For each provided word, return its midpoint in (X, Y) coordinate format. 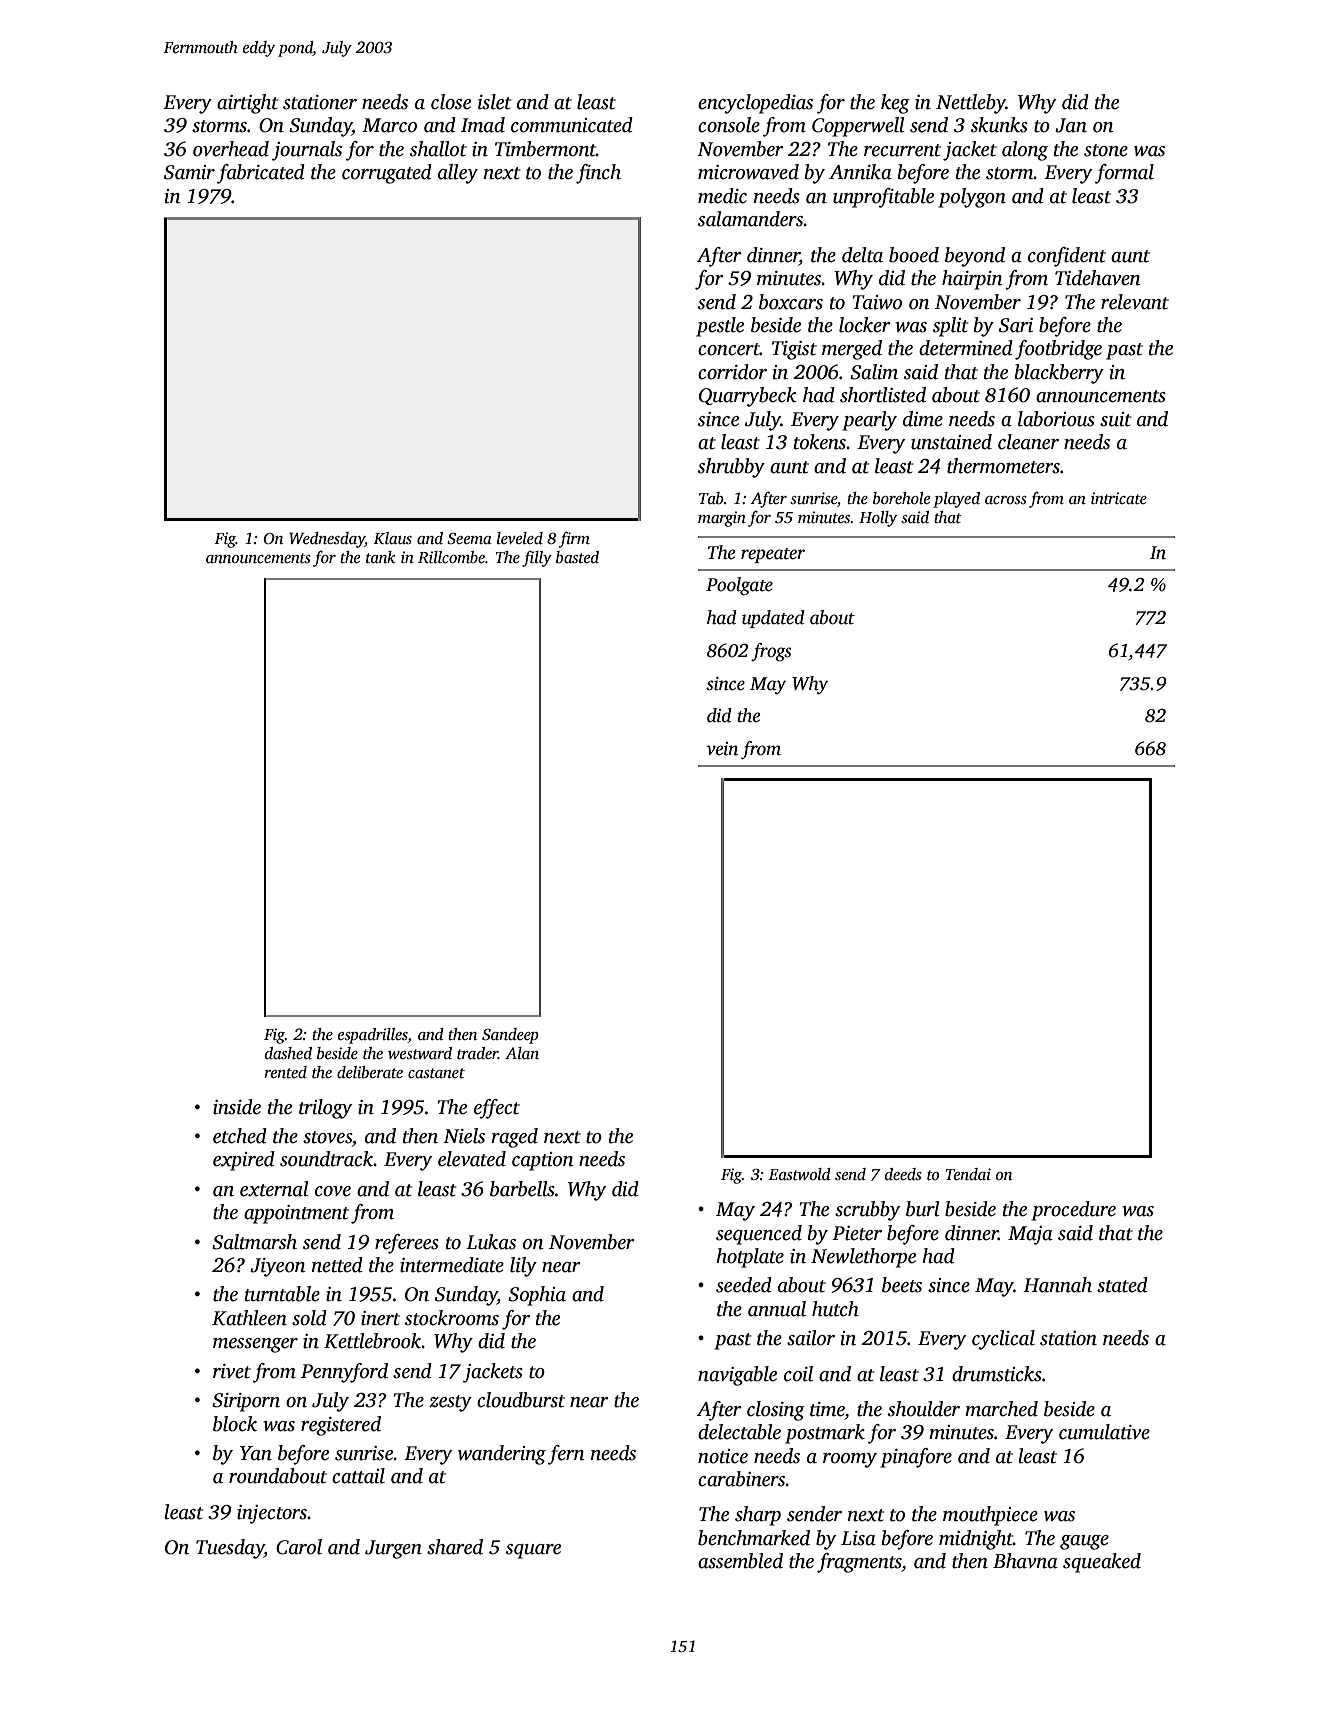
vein (722, 749)
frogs (771, 652)
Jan (1071, 125)
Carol (299, 1547)
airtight (247, 104)
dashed (288, 1053)
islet (494, 102)
